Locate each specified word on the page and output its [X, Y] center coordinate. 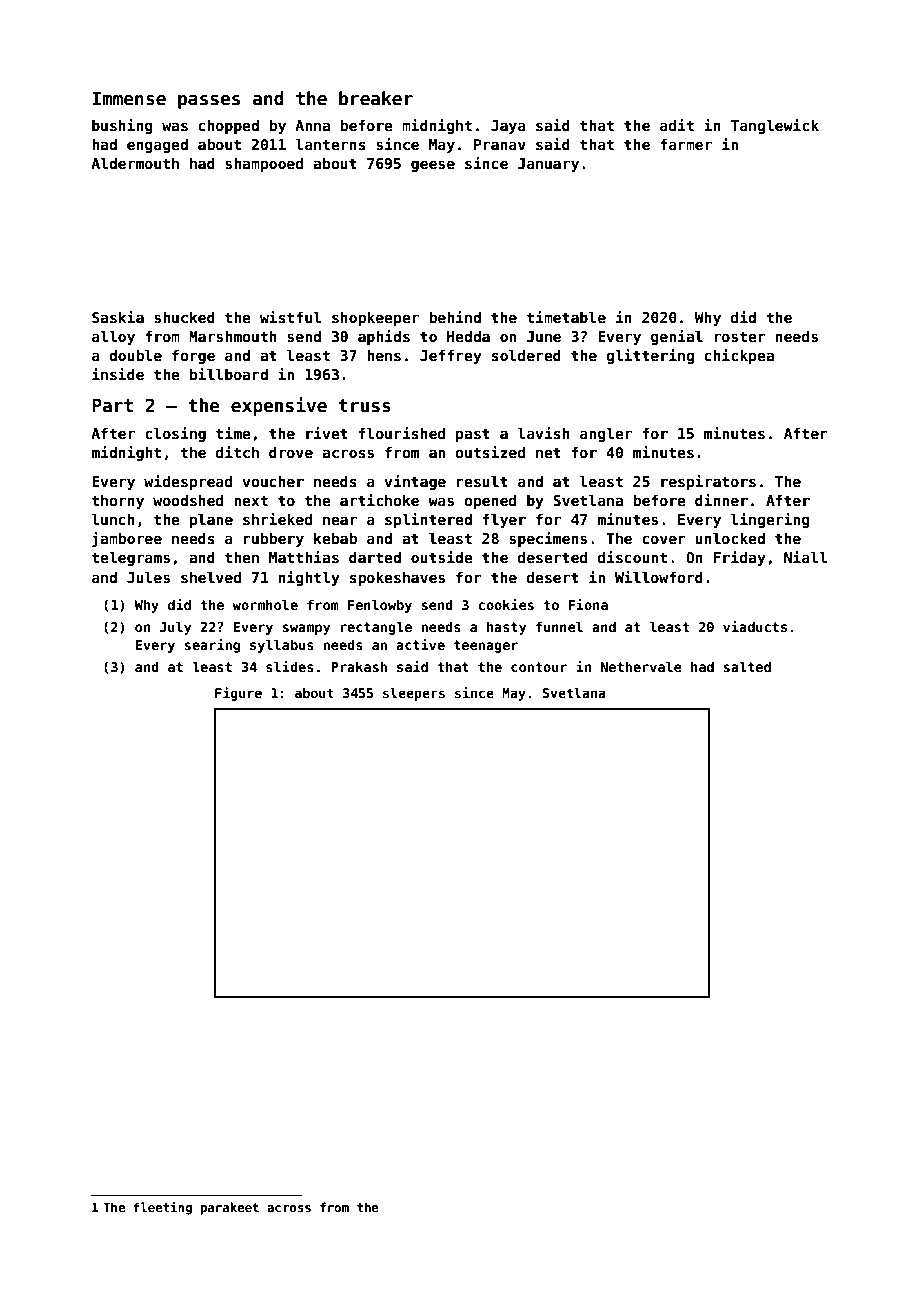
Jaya [508, 127]
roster [740, 336]
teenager [486, 646]
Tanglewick [775, 126]
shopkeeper [375, 318]
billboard [229, 374]
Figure [238, 694]
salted [747, 666]
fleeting [162, 1208]
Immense [129, 99]
